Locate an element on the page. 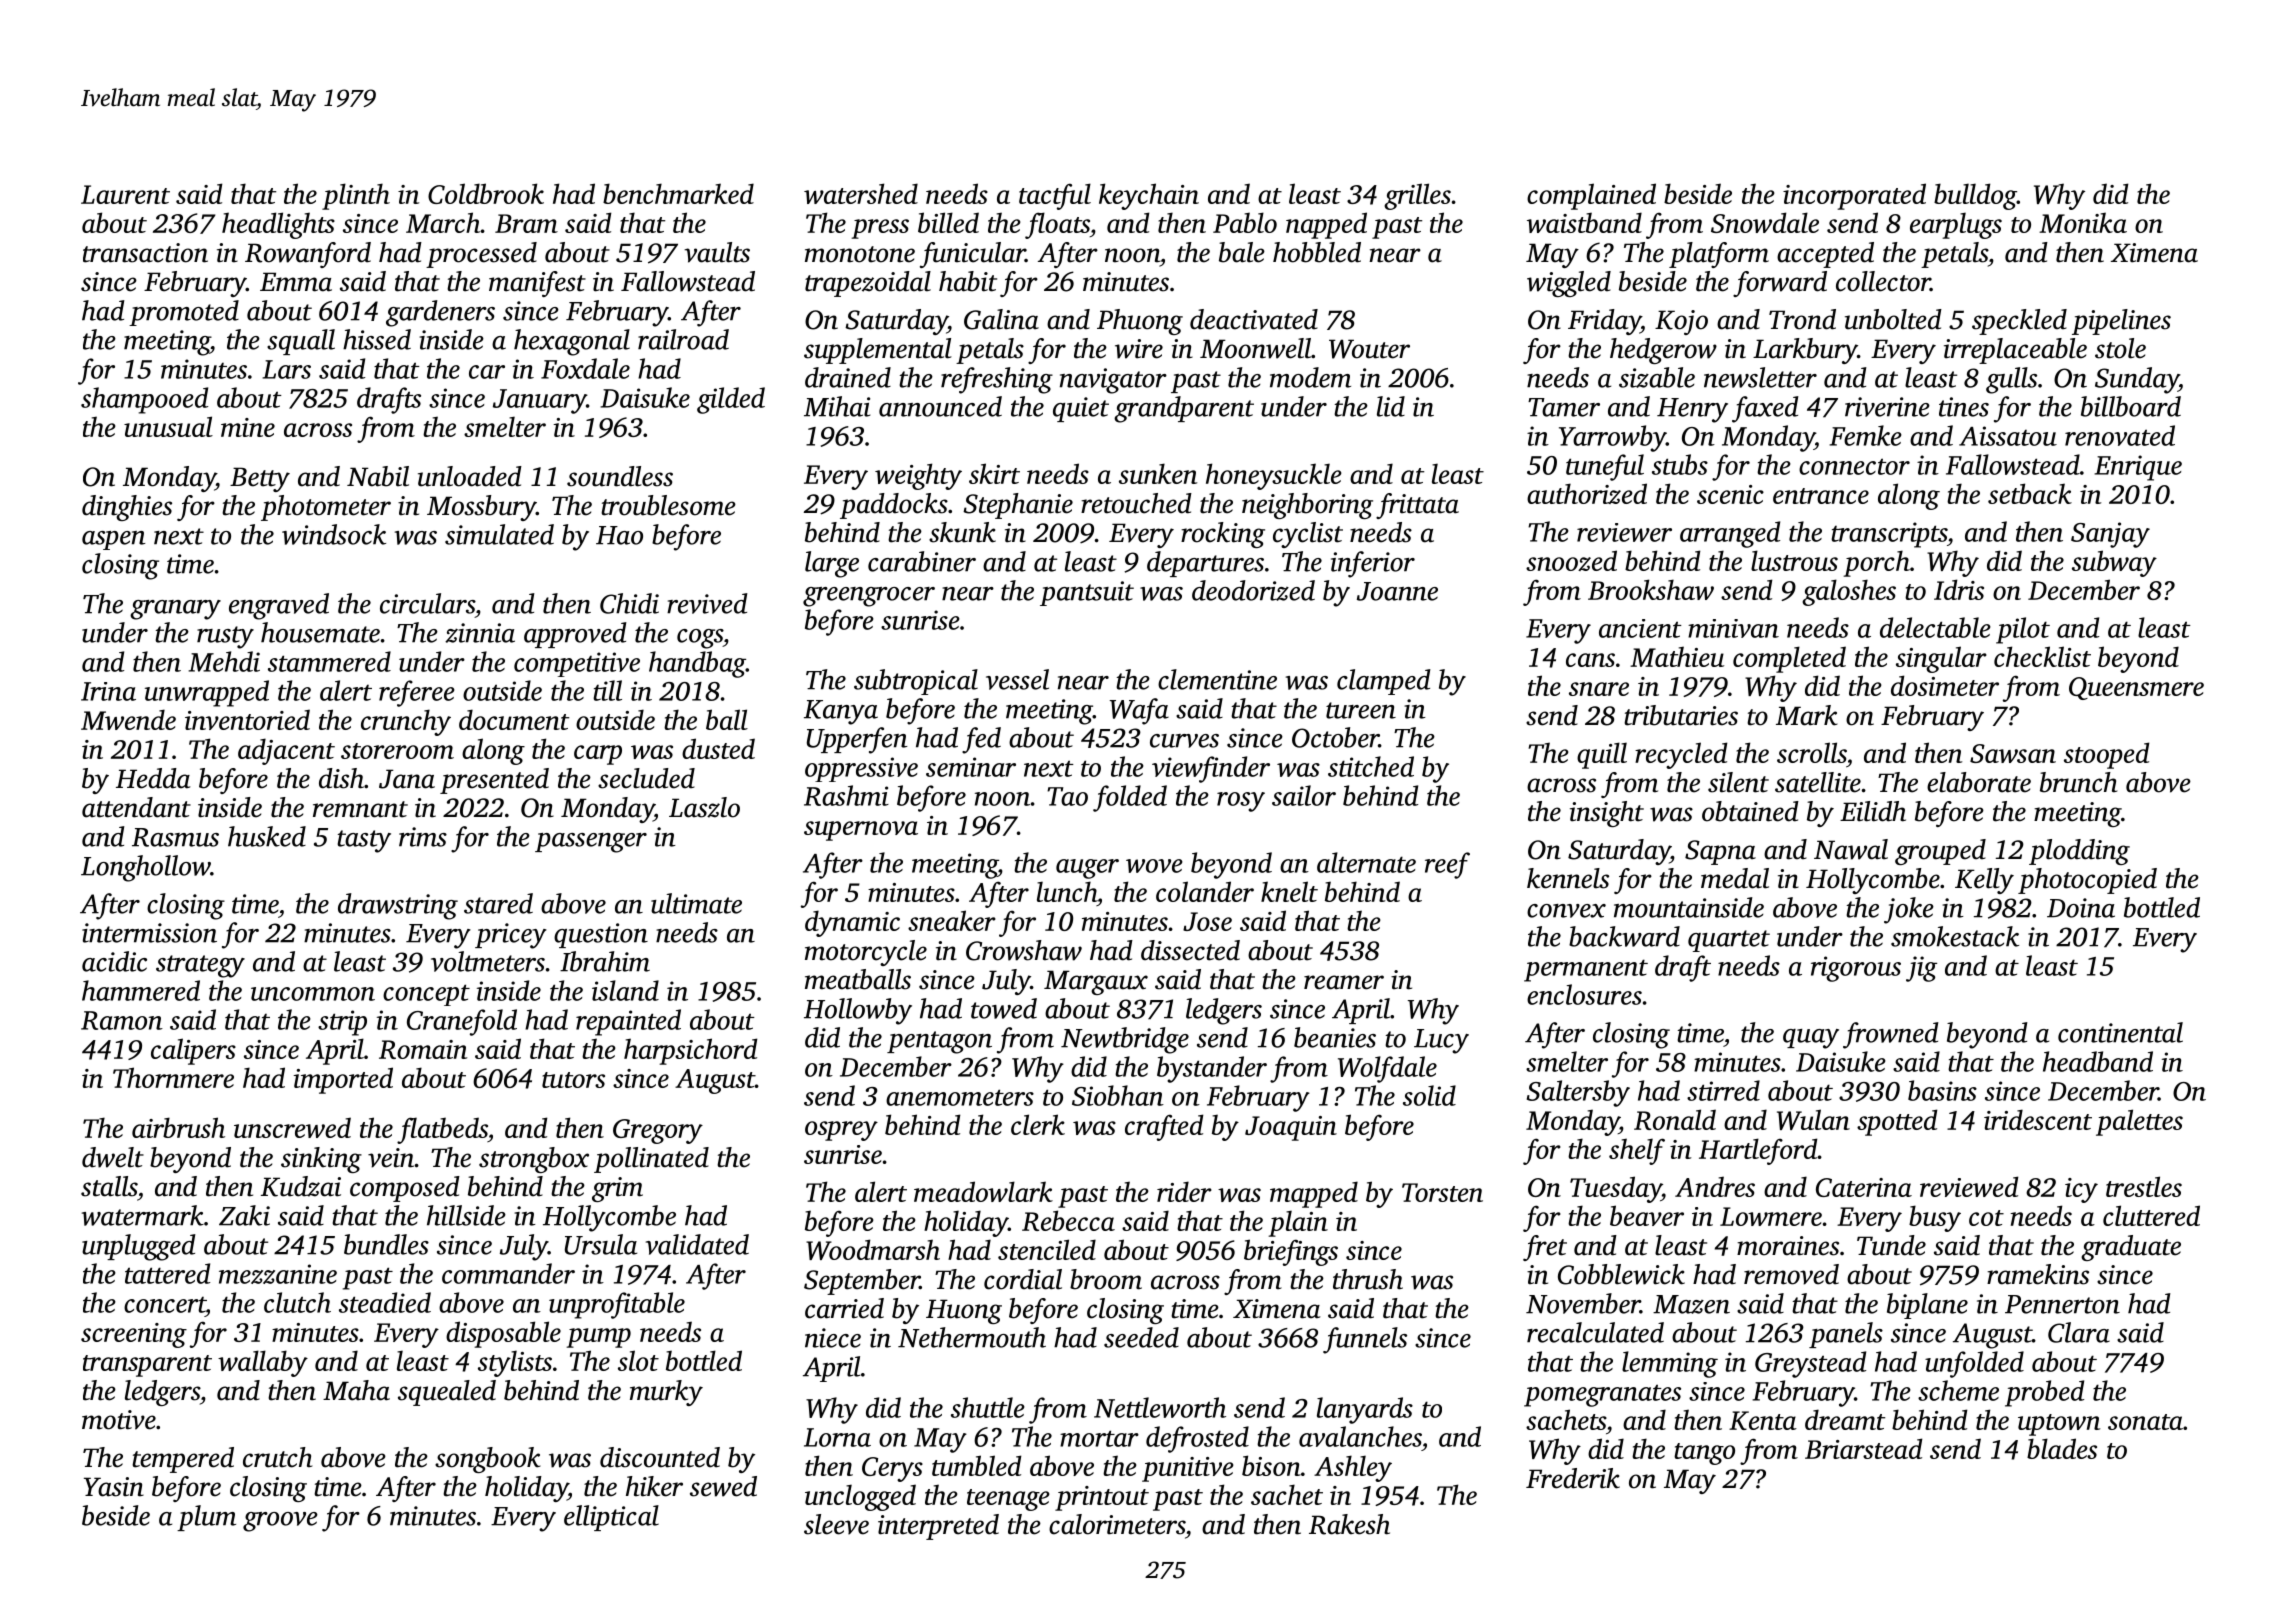  Ibrahim is located at coordinates (605, 961).
